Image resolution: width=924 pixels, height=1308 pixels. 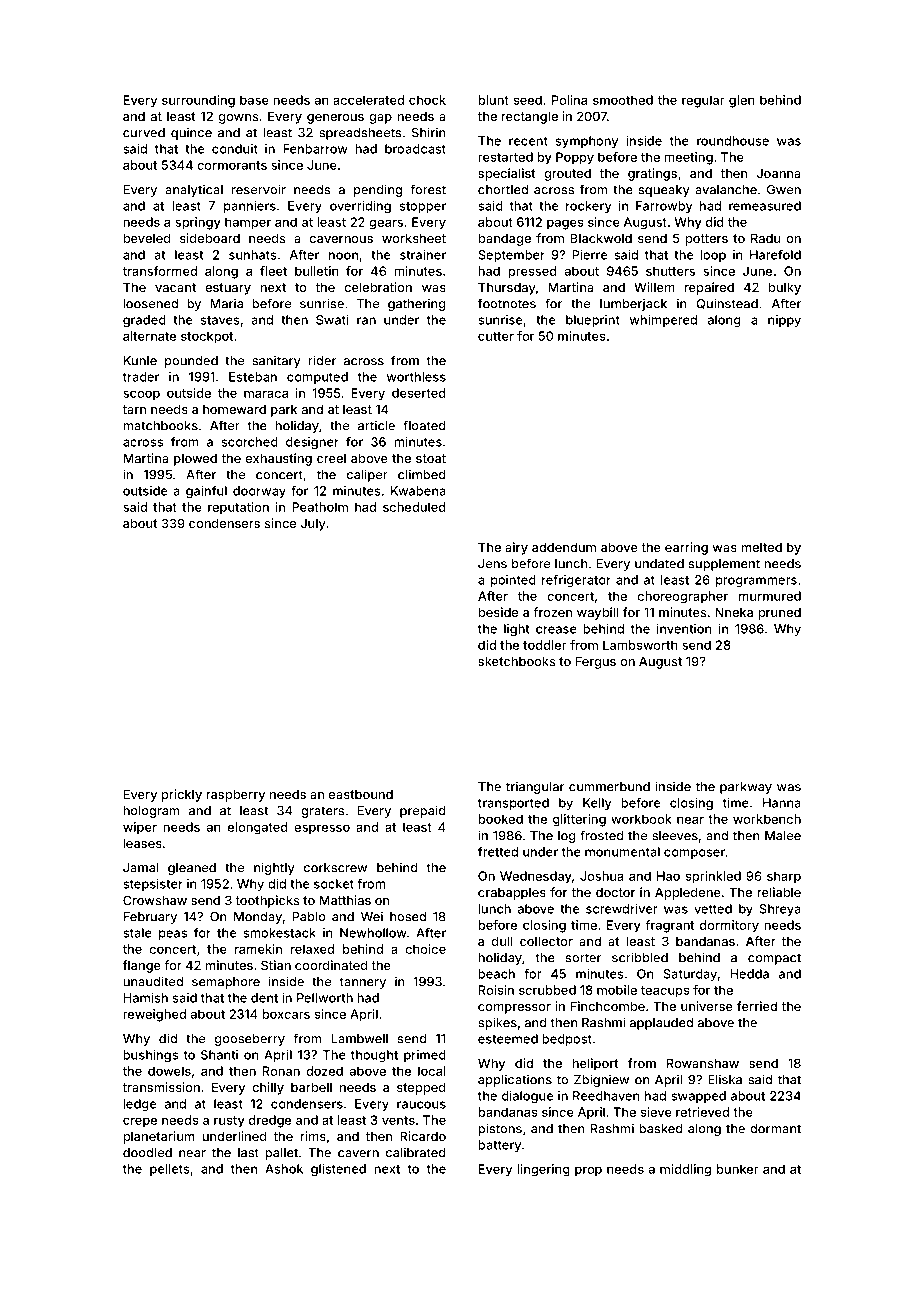 What do you see at coordinates (416, 1152) in the screenshot?
I see `calibrated` at bounding box center [416, 1152].
